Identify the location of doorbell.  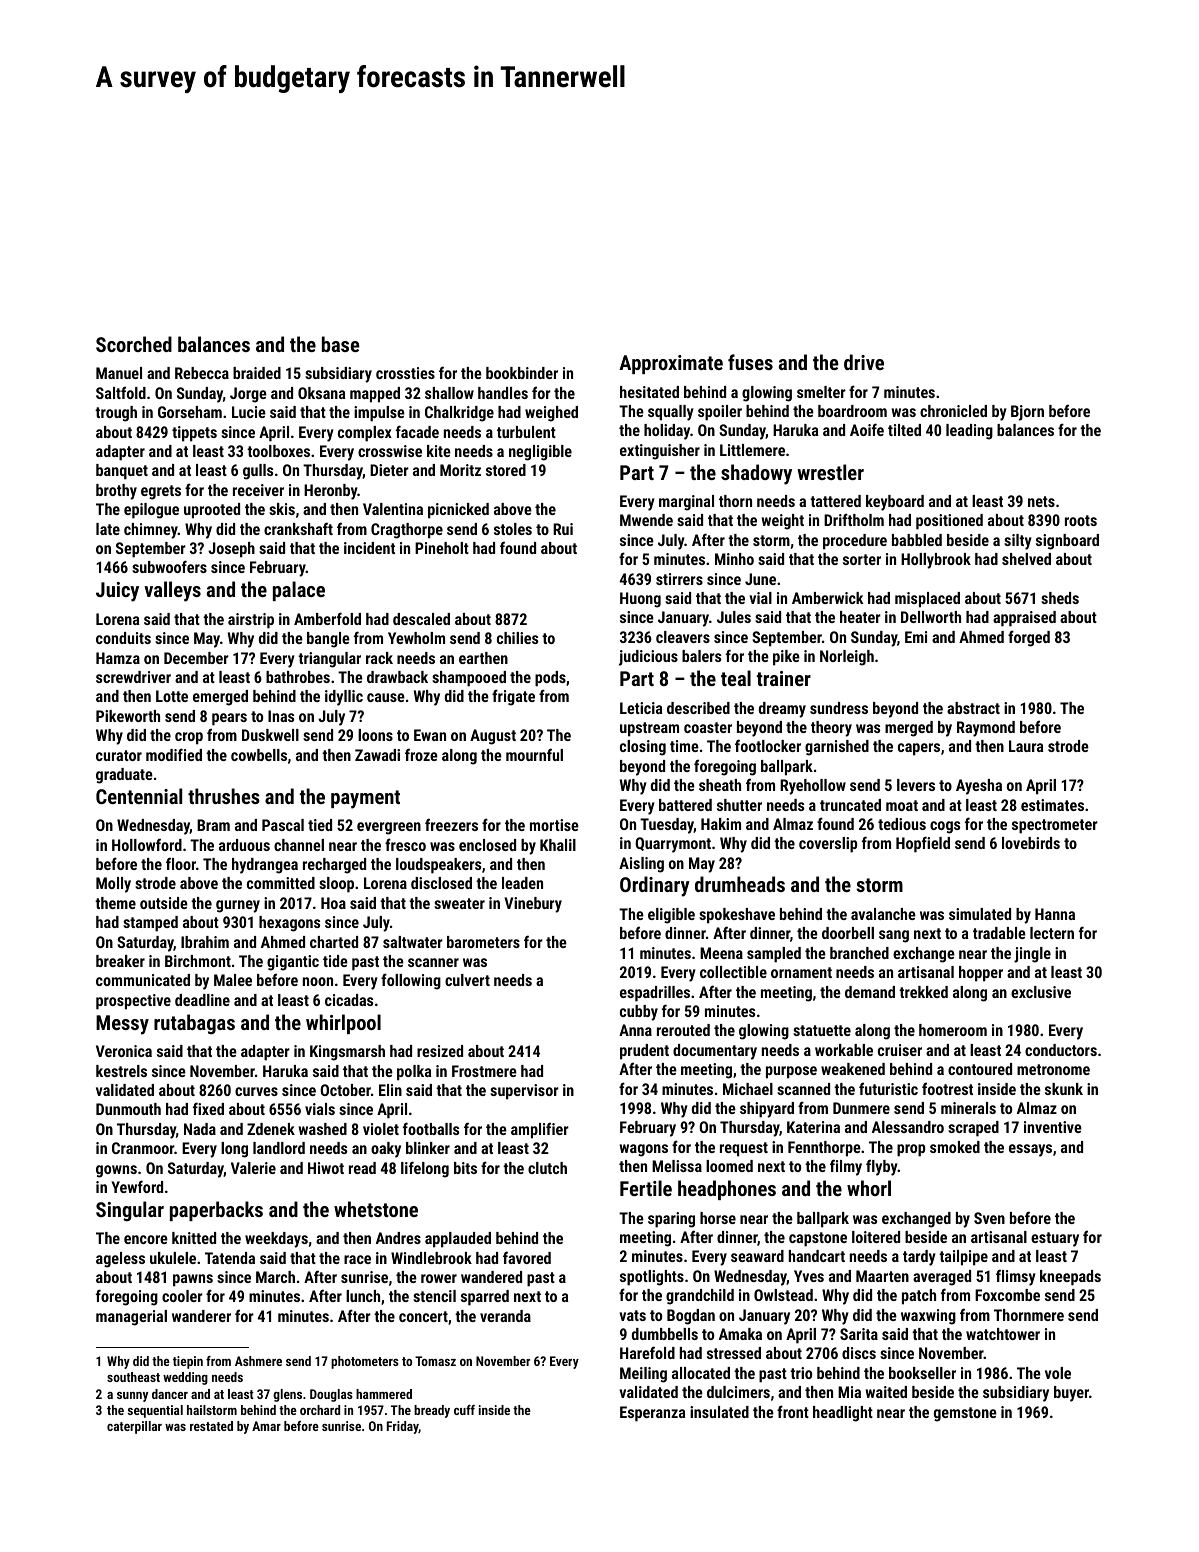
(848, 933).
